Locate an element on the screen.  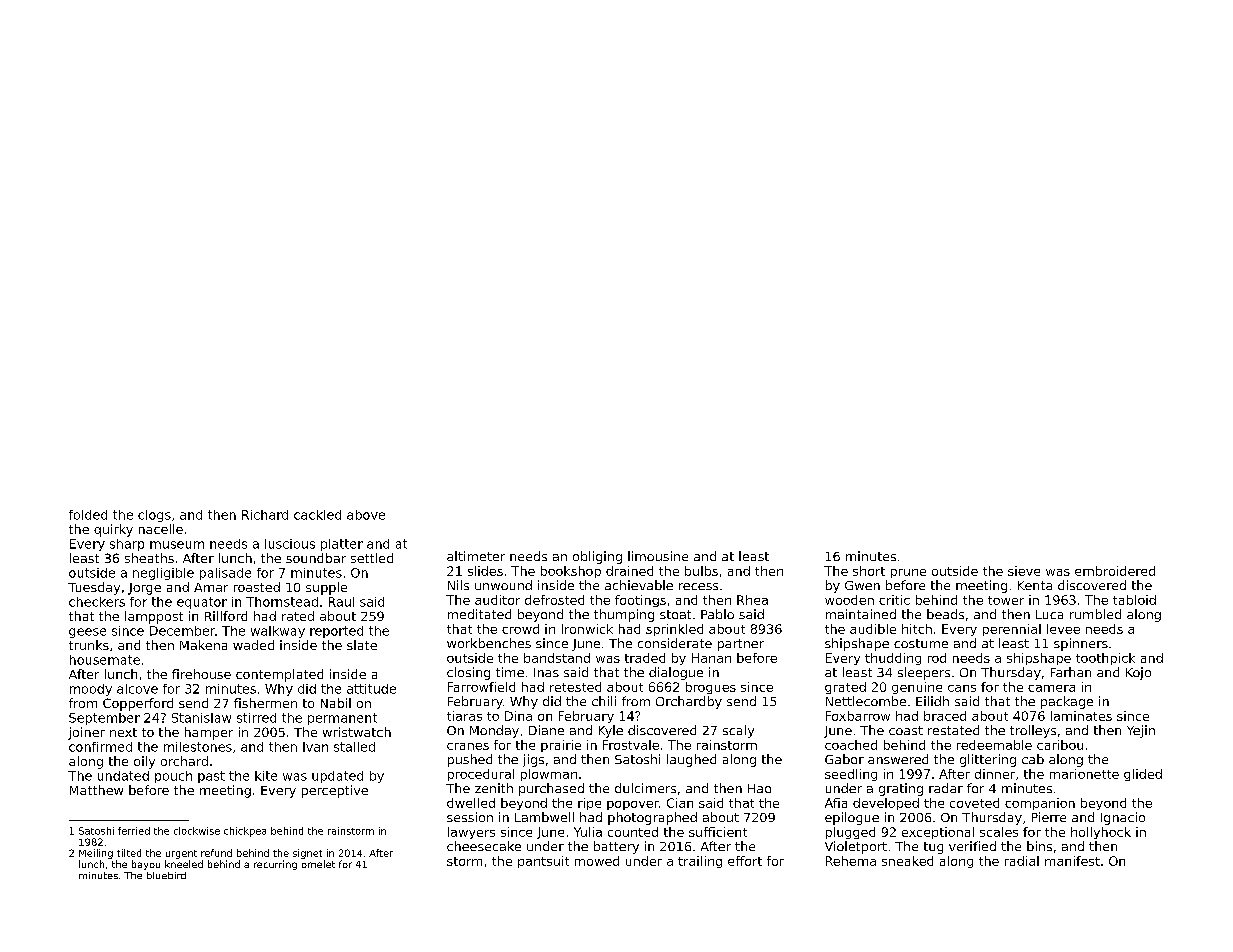
pantsuit is located at coordinates (543, 862).
